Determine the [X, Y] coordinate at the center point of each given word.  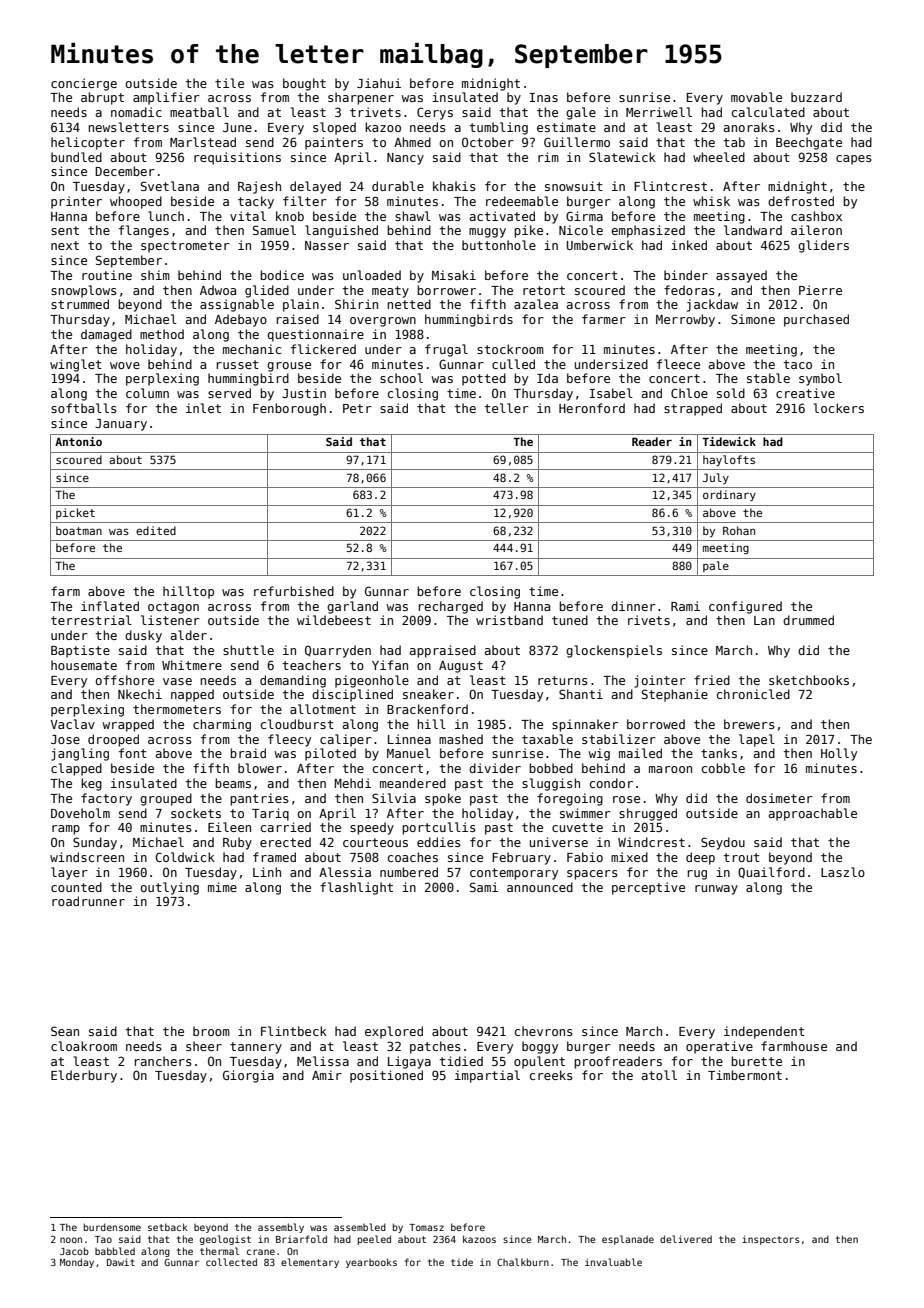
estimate [566, 127]
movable [756, 97]
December [125, 171]
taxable [547, 739]
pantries [259, 799]
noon [71, 1240]
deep [700, 858]
